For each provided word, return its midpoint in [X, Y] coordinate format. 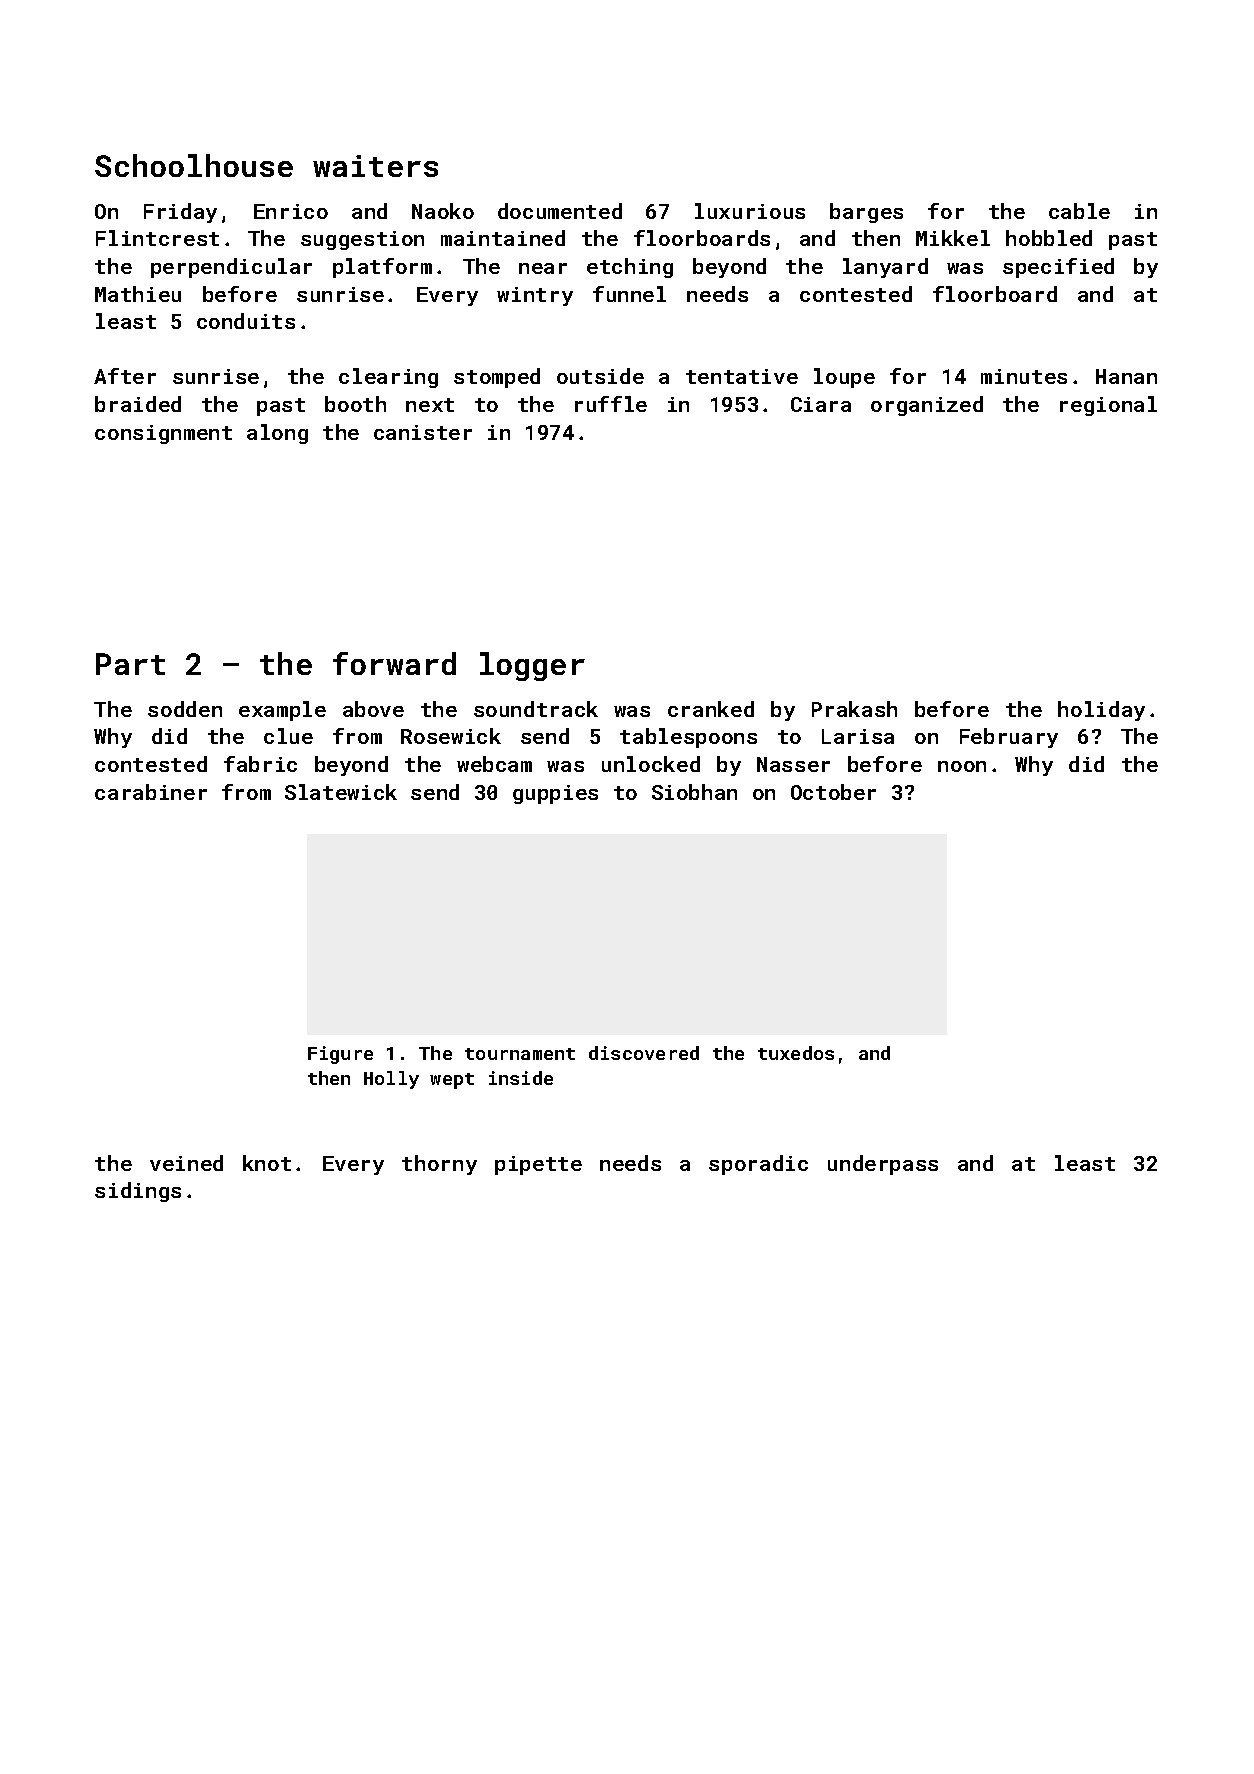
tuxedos [796, 1053]
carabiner [151, 792]
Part [130, 664]
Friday [180, 213]
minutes [1024, 376]
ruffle [611, 404]
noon [962, 766]
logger [532, 666]
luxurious [750, 211]
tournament [520, 1054]
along [277, 434]
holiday [1101, 711]
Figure [340, 1055]
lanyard [885, 268]
